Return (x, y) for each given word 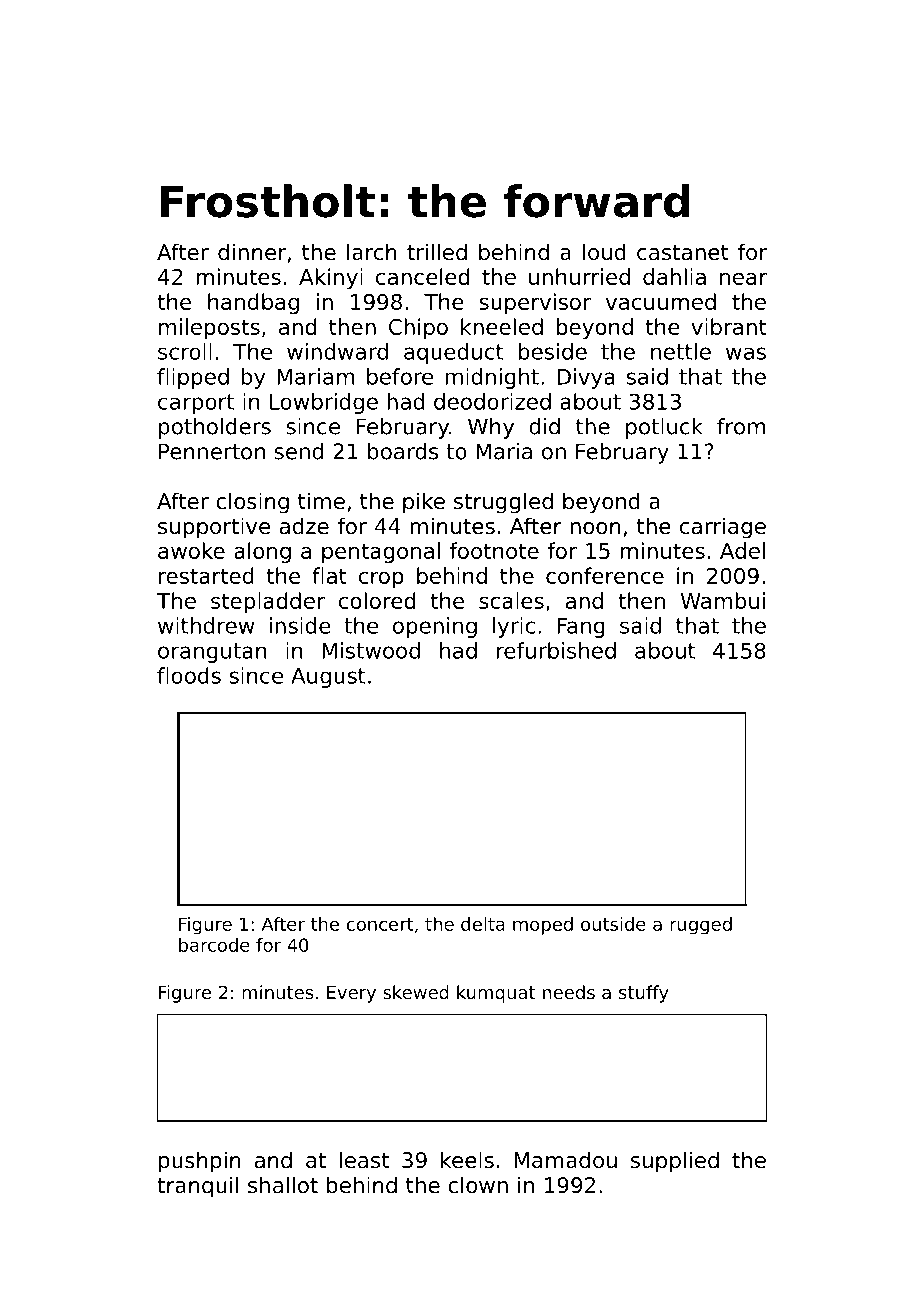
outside (613, 924)
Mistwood (371, 650)
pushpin (200, 1162)
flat (329, 575)
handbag (253, 303)
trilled (437, 252)
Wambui (723, 600)
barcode (214, 945)
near (743, 278)
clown (478, 1185)
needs (569, 992)
